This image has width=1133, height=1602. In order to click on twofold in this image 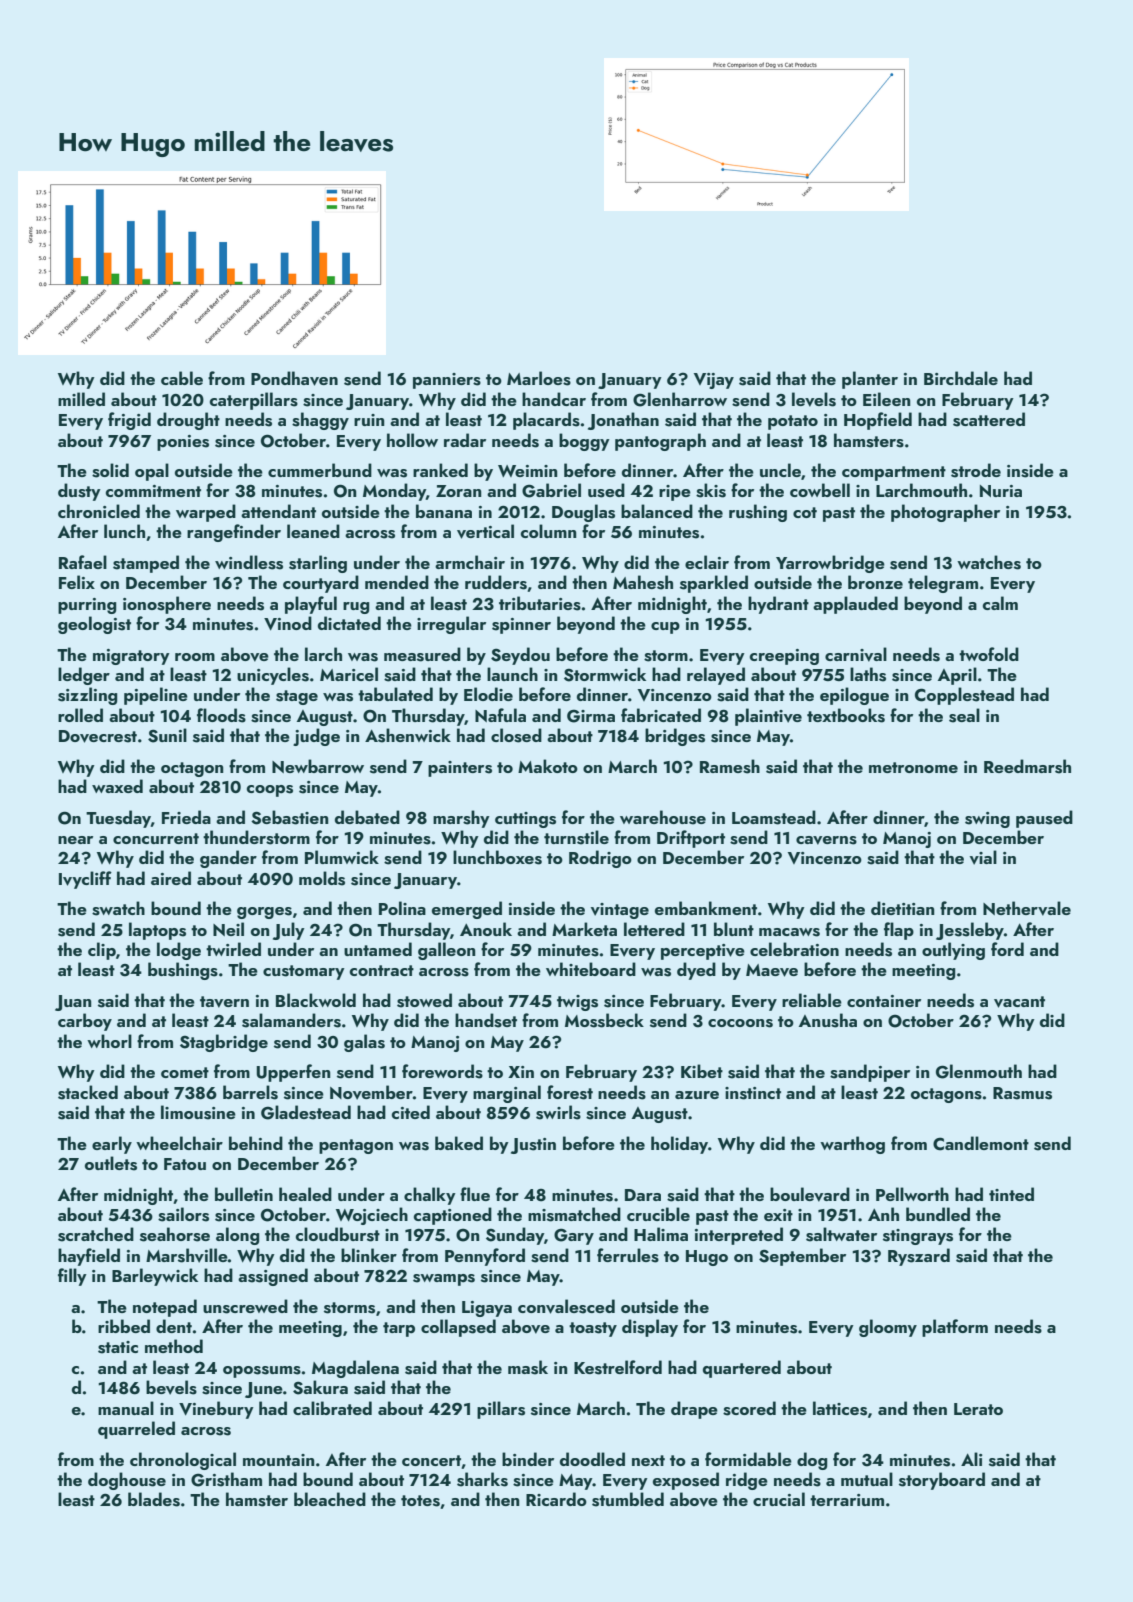, I will do `click(989, 654)`.
